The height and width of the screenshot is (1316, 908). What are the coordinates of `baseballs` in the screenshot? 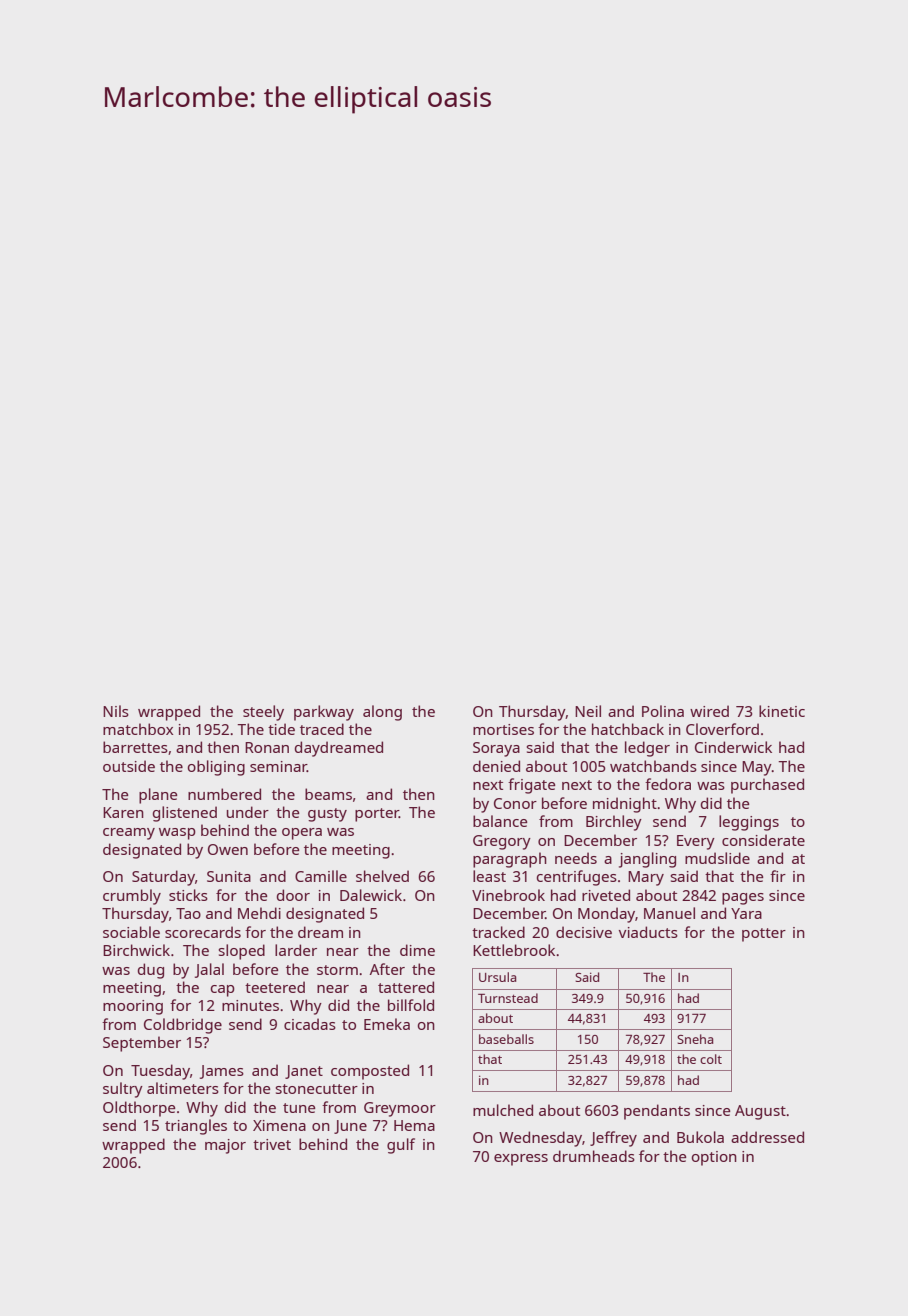 It's located at (506, 1039).
